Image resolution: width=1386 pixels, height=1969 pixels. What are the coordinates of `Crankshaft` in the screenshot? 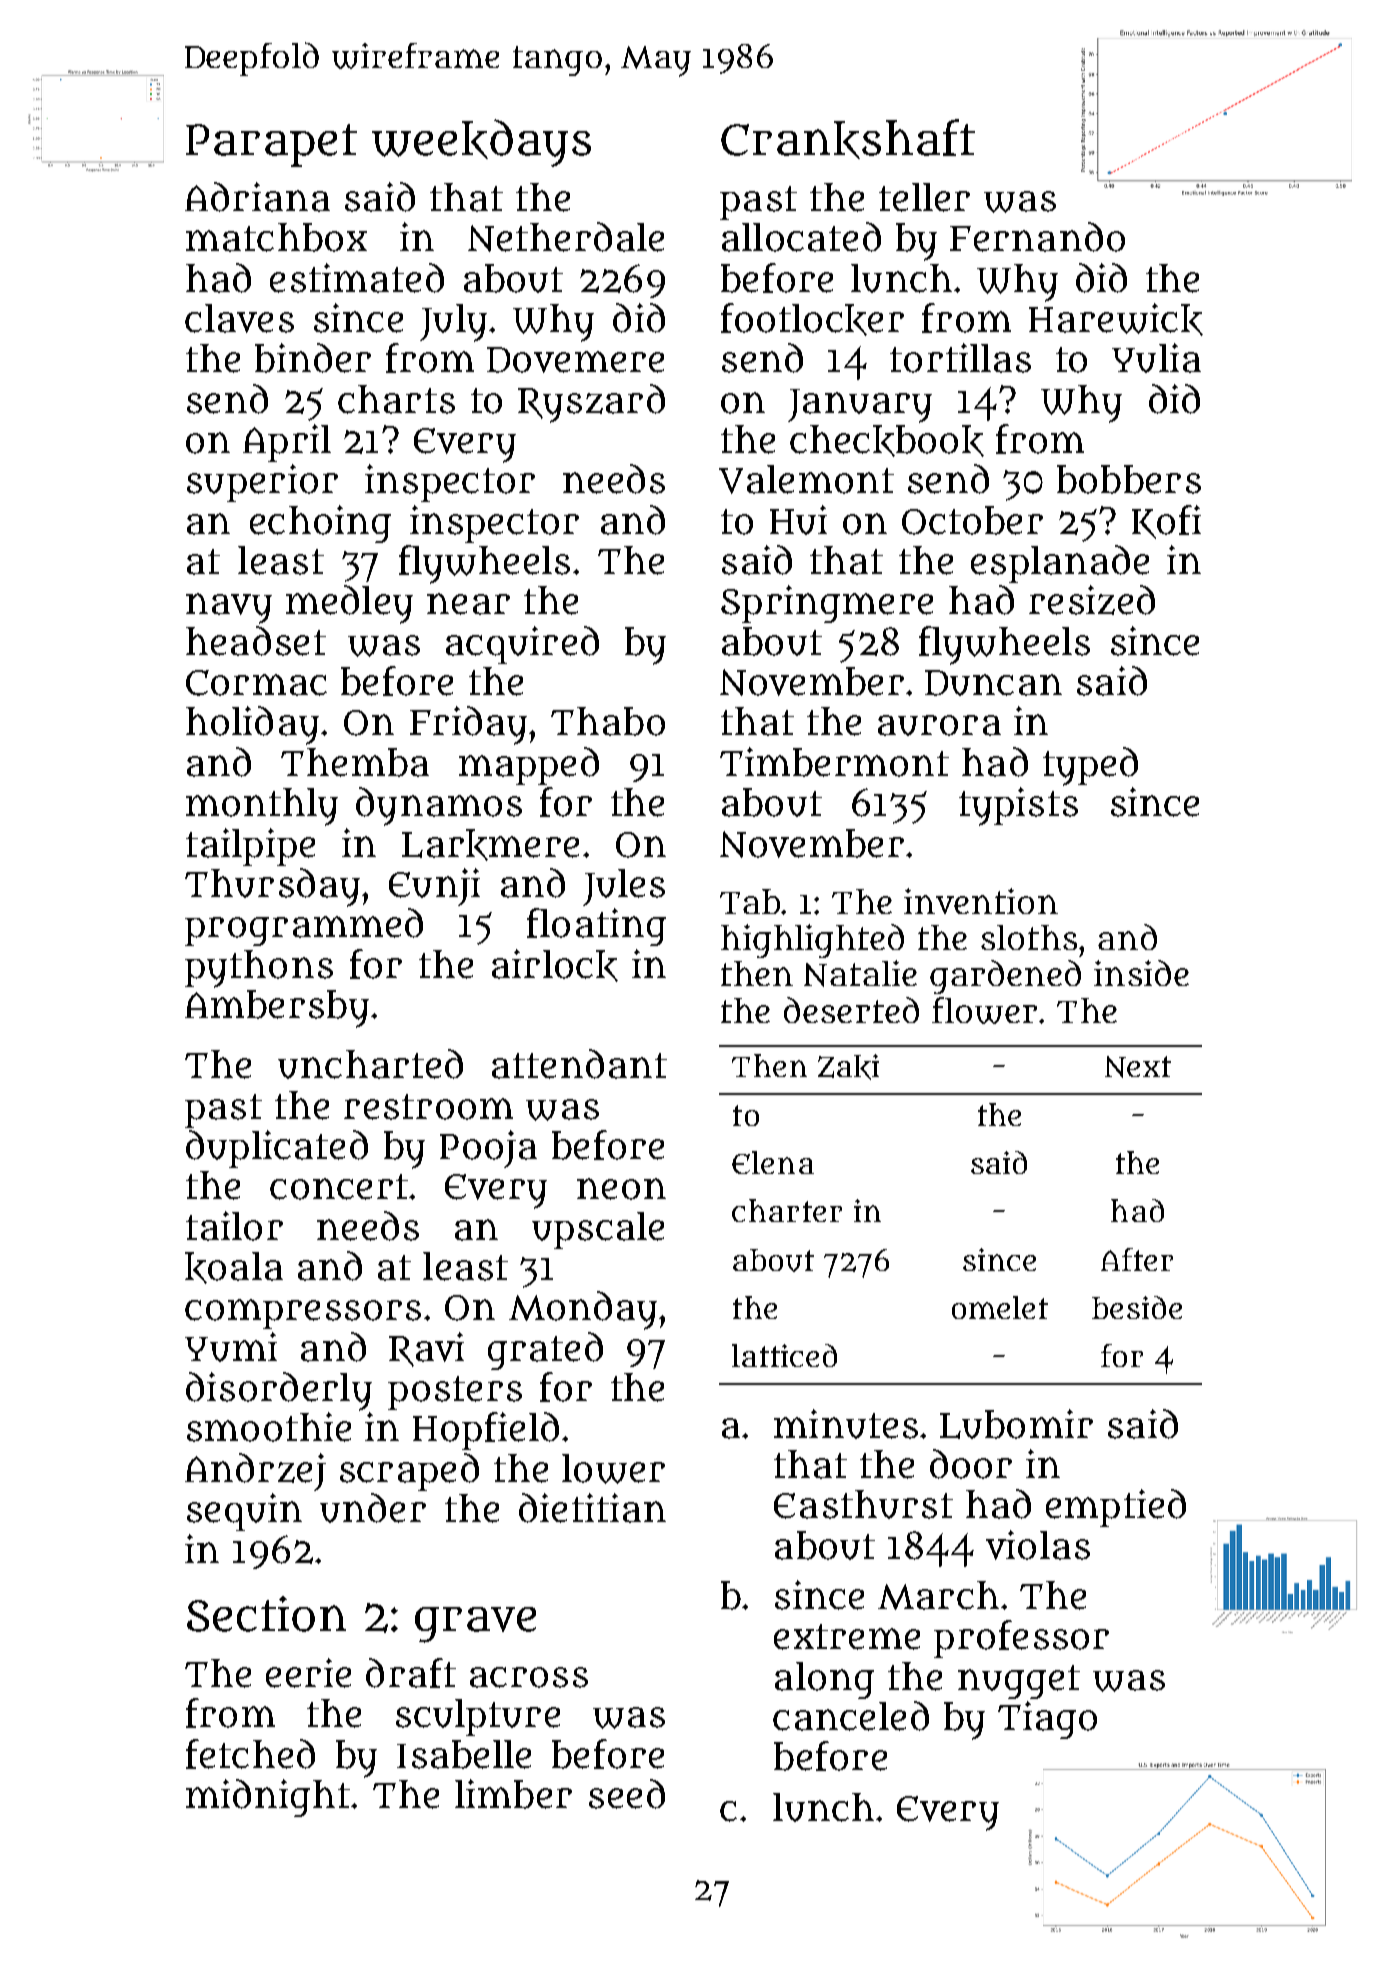 It's located at (848, 139).
